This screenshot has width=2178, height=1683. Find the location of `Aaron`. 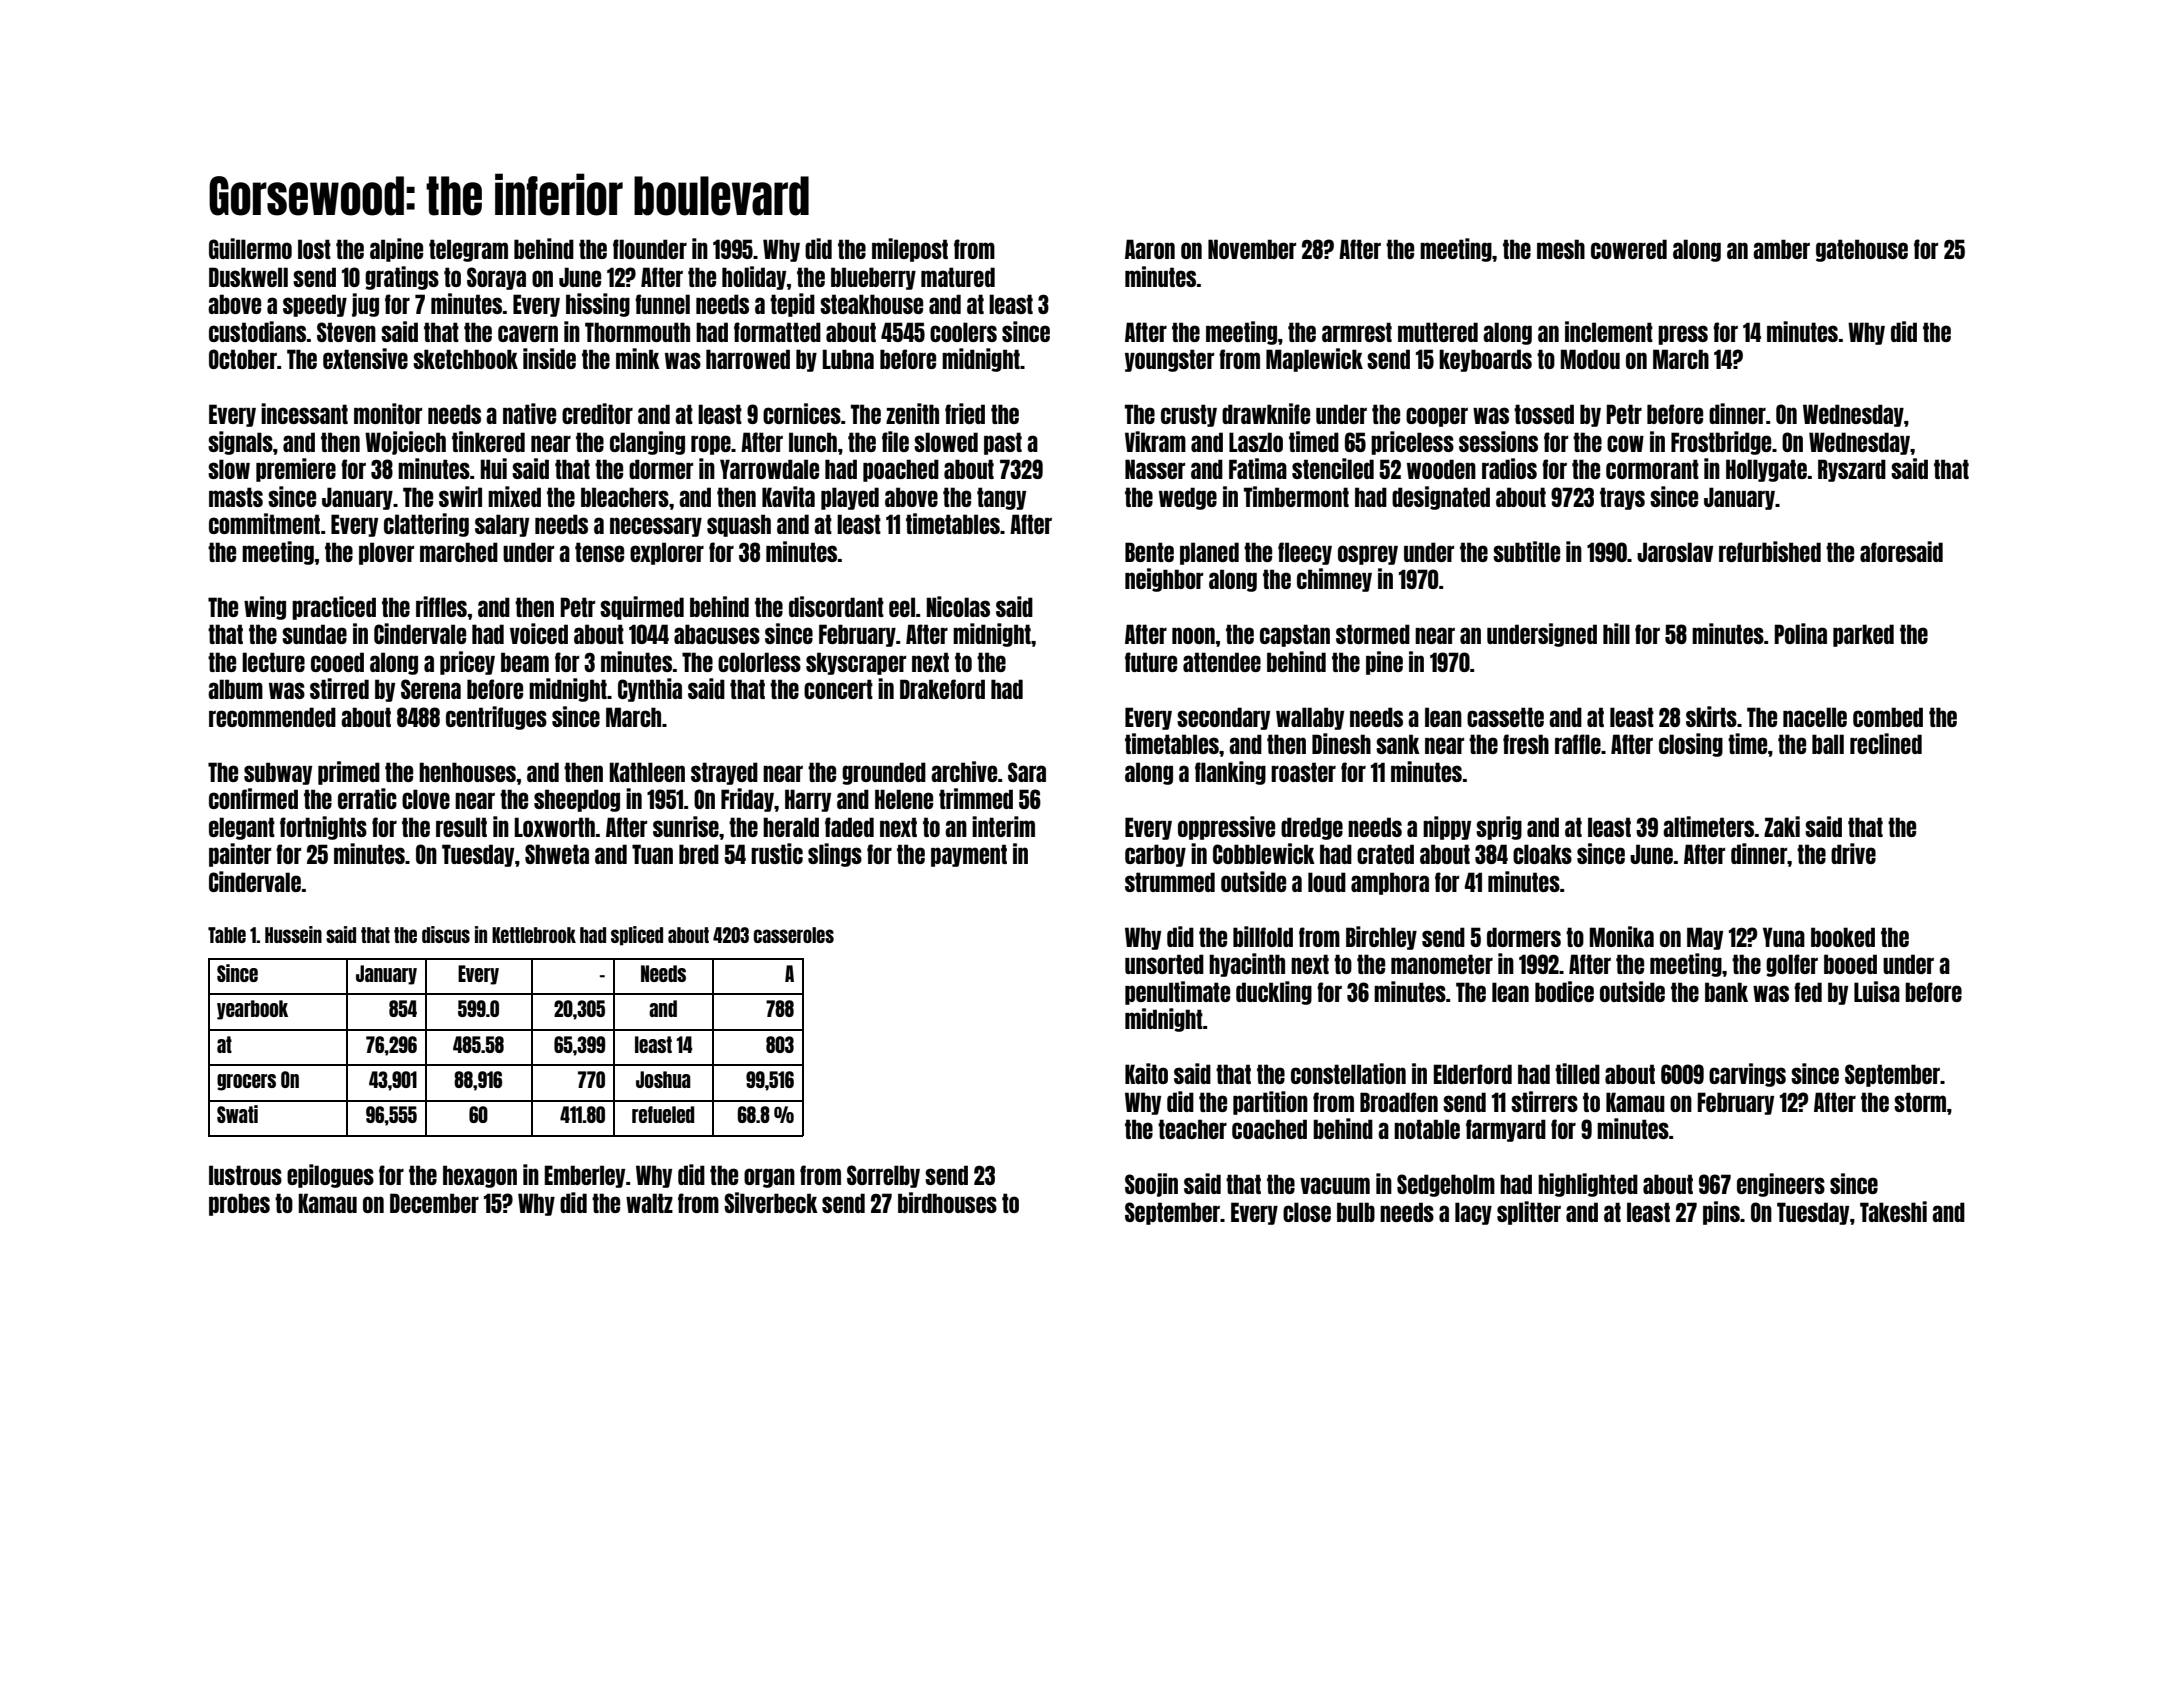

Aaron is located at coordinates (1150, 249).
